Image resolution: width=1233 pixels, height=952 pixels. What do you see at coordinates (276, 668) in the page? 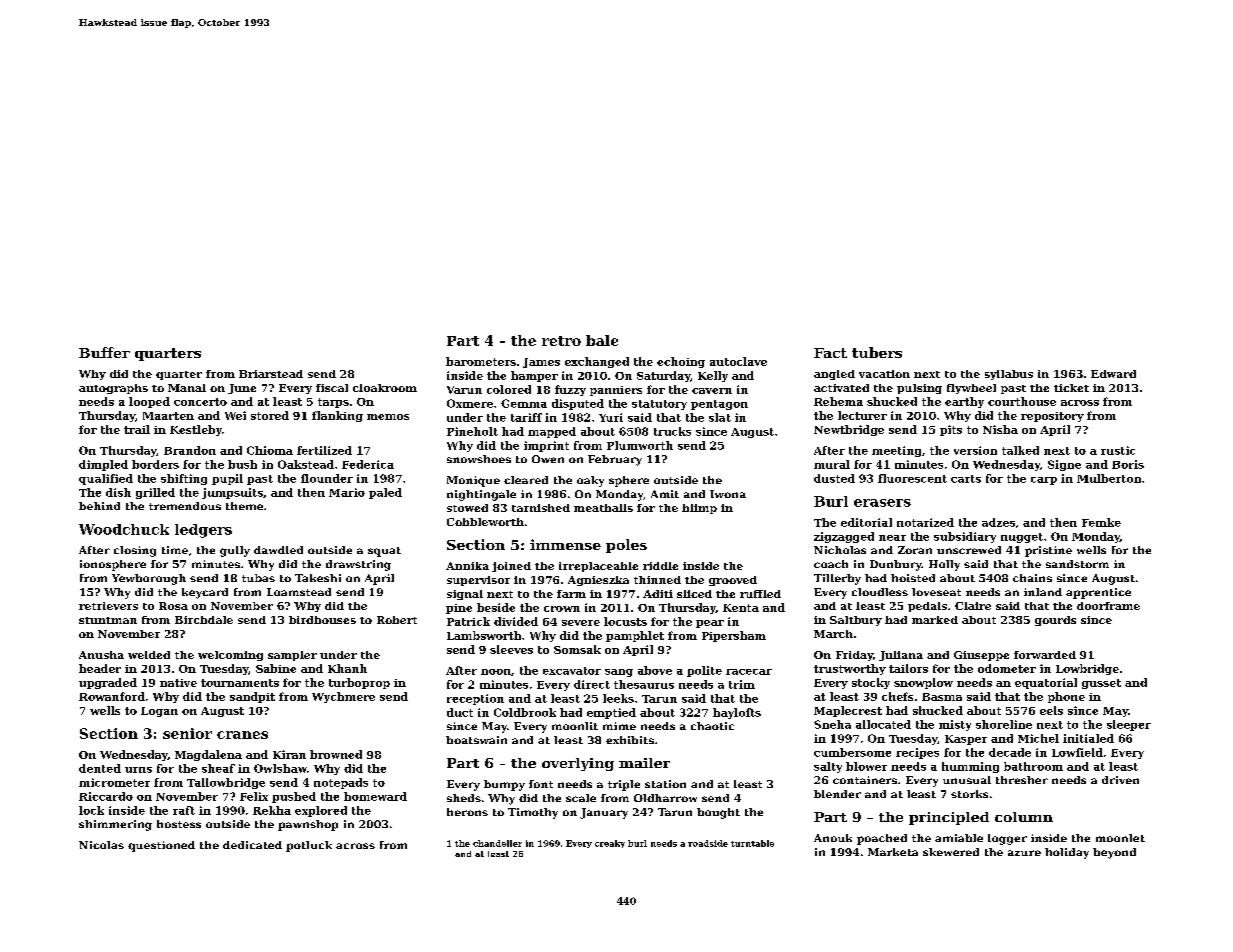
I see `Sabine` at bounding box center [276, 668].
